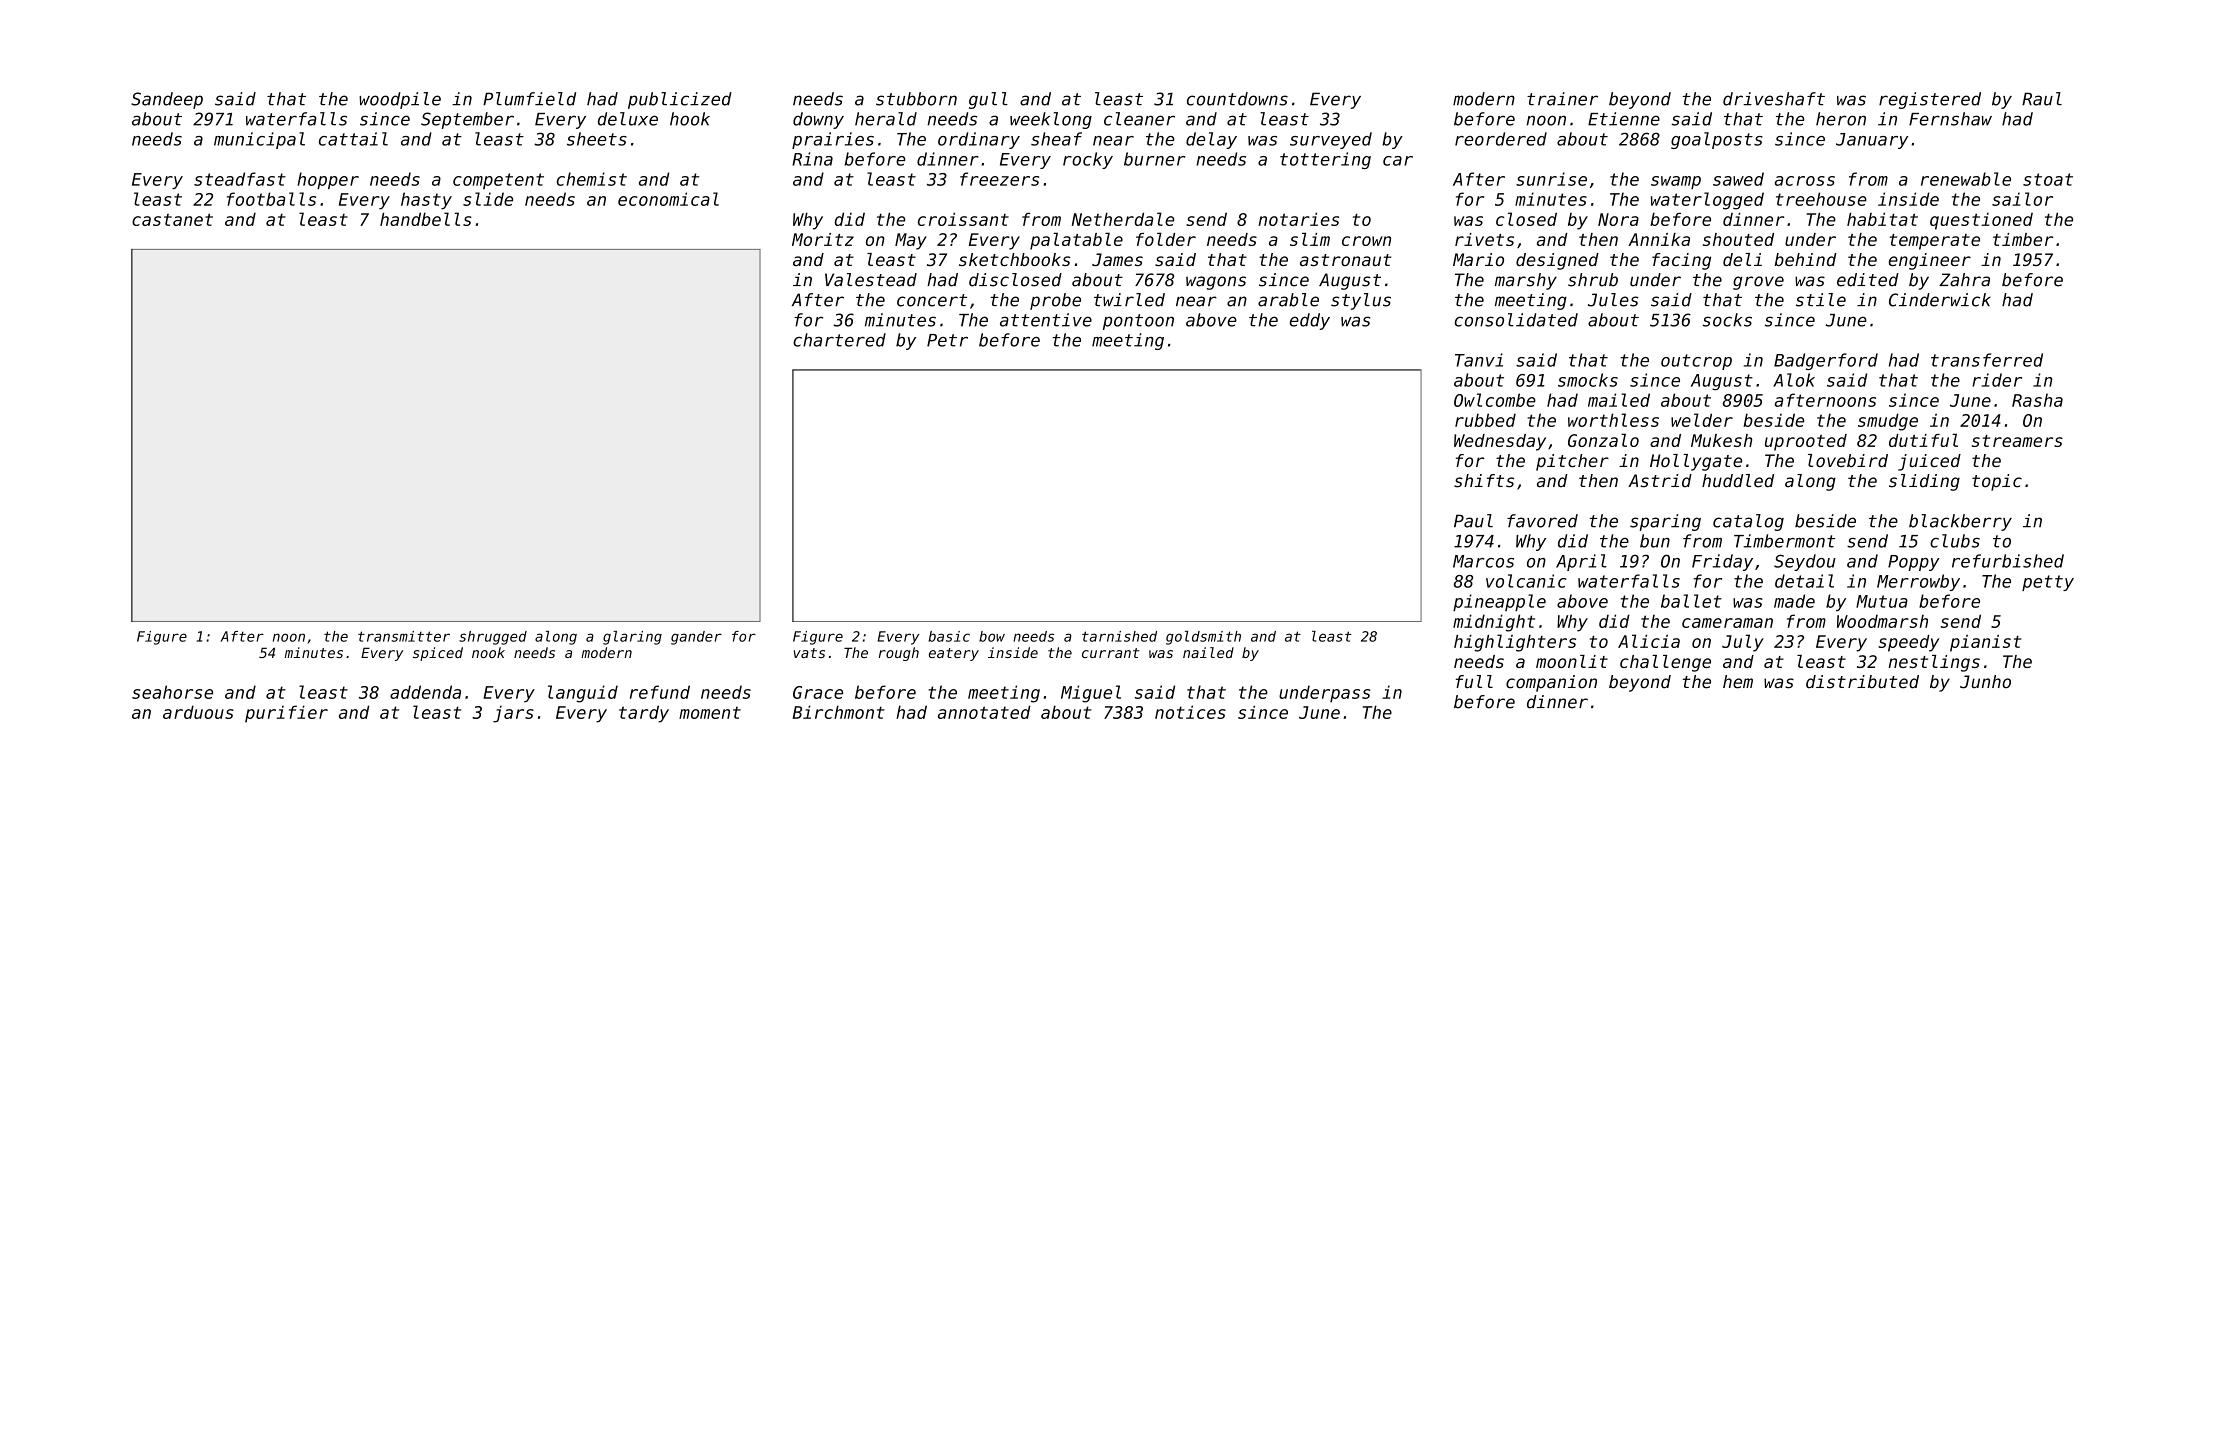  I want to click on stubborn, so click(916, 99).
